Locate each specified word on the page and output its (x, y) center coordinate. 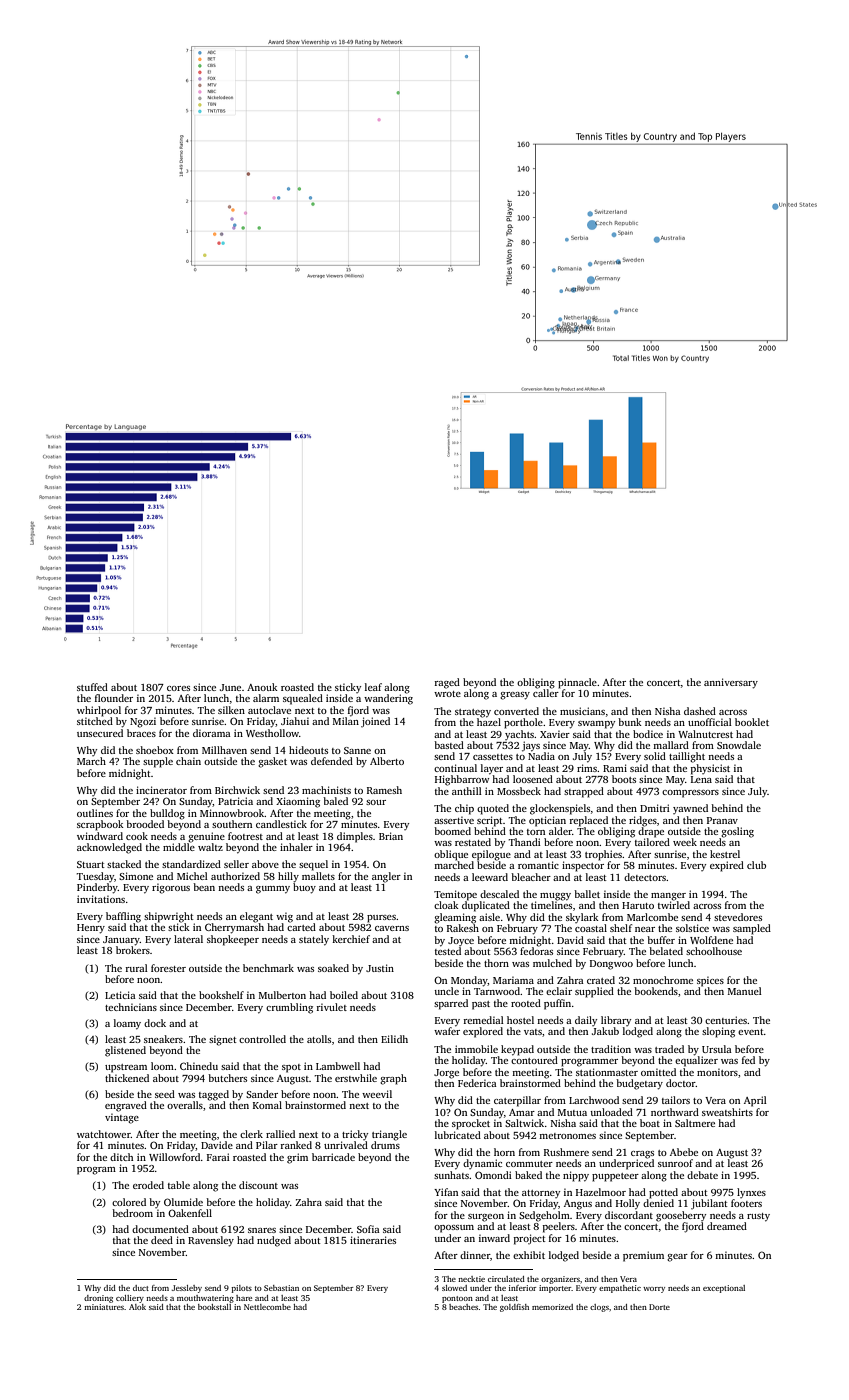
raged (447, 683)
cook (137, 836)
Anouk (262, 687)
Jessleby (187, 1289)
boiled (344, 995)
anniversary (731, 683)
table (179, 1185)
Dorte (659, 1307)
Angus (578, 1205)
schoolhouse (714, 951)
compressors (690, 794)
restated (473, 842)
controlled (262, 1039)
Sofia (368, 1229)
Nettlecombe (267, 1307)
